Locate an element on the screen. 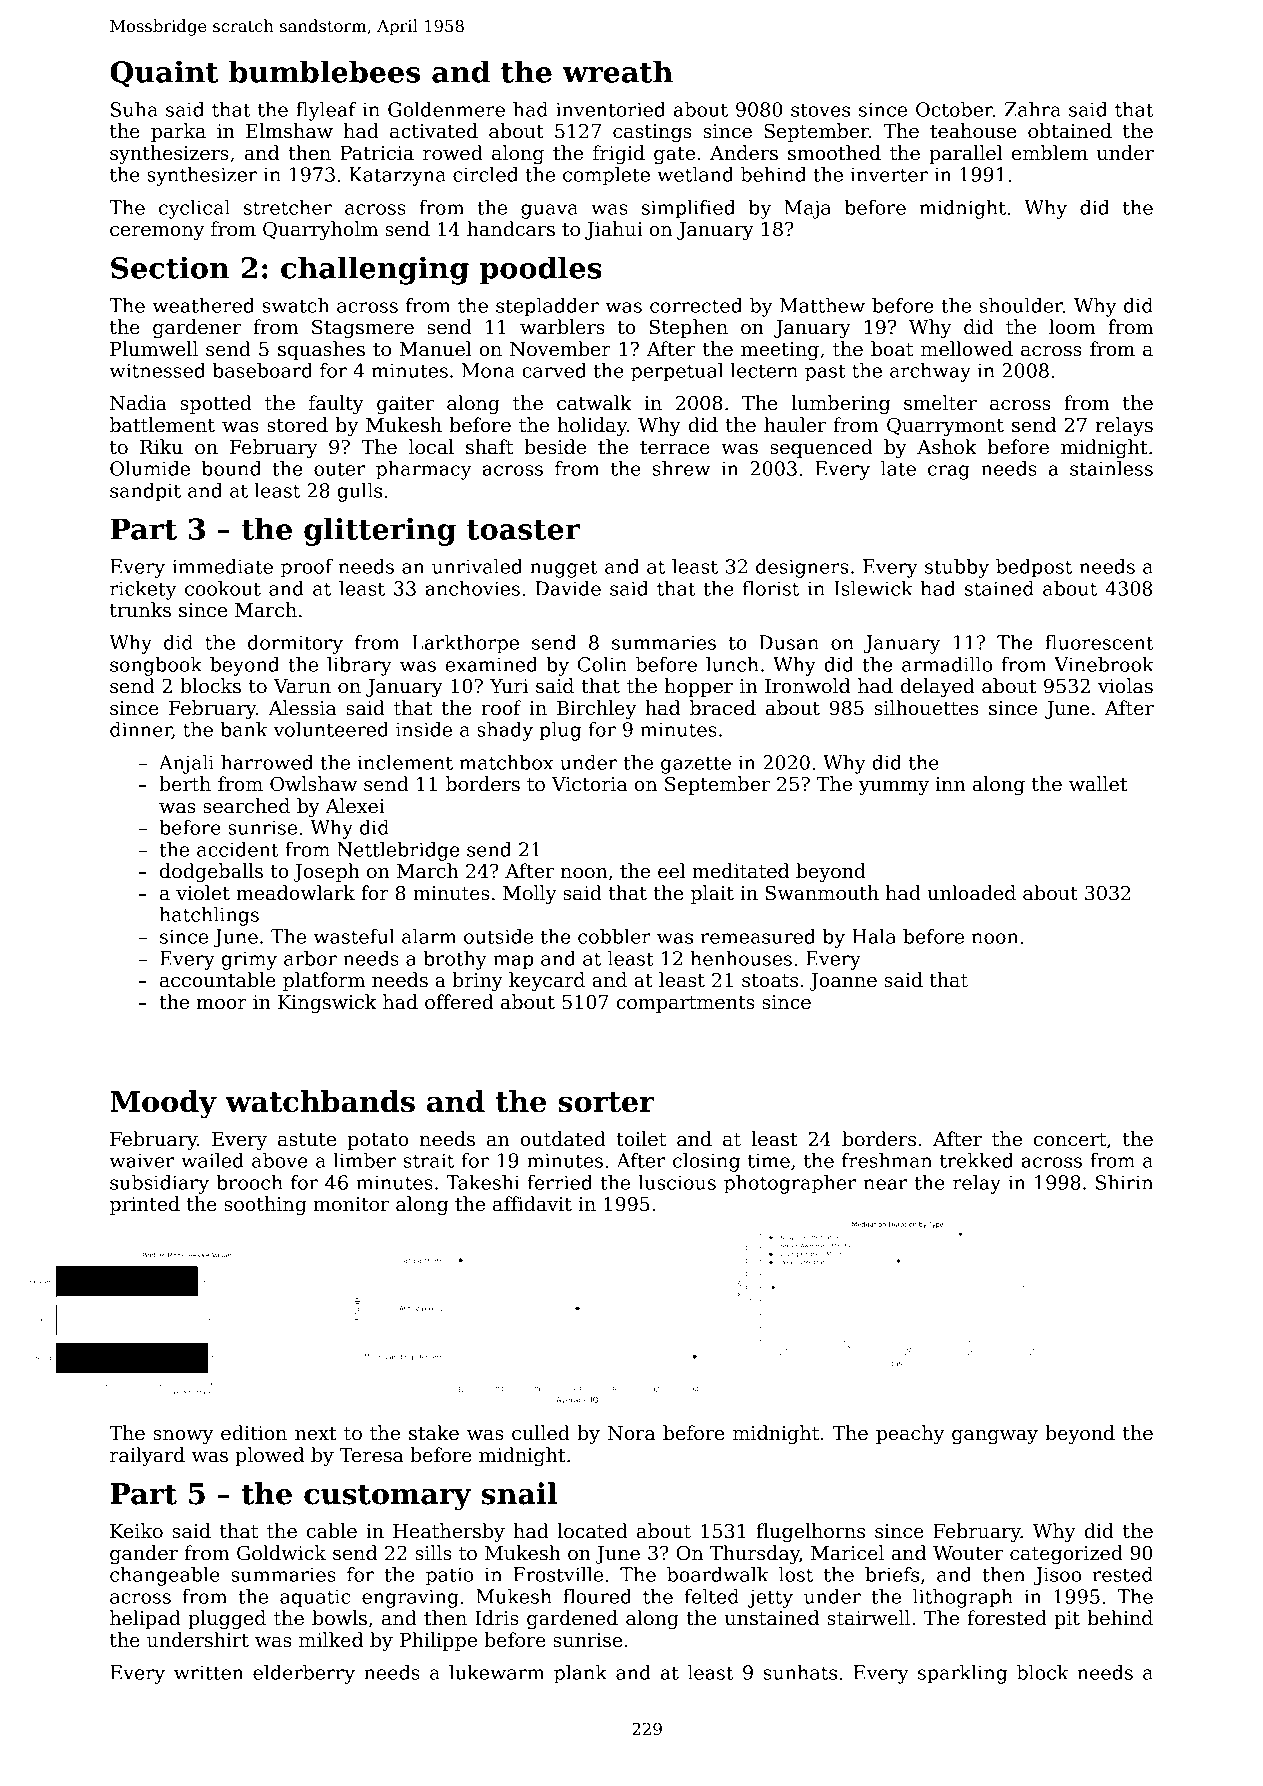  Quaint is located at coordinates (164, 74).
